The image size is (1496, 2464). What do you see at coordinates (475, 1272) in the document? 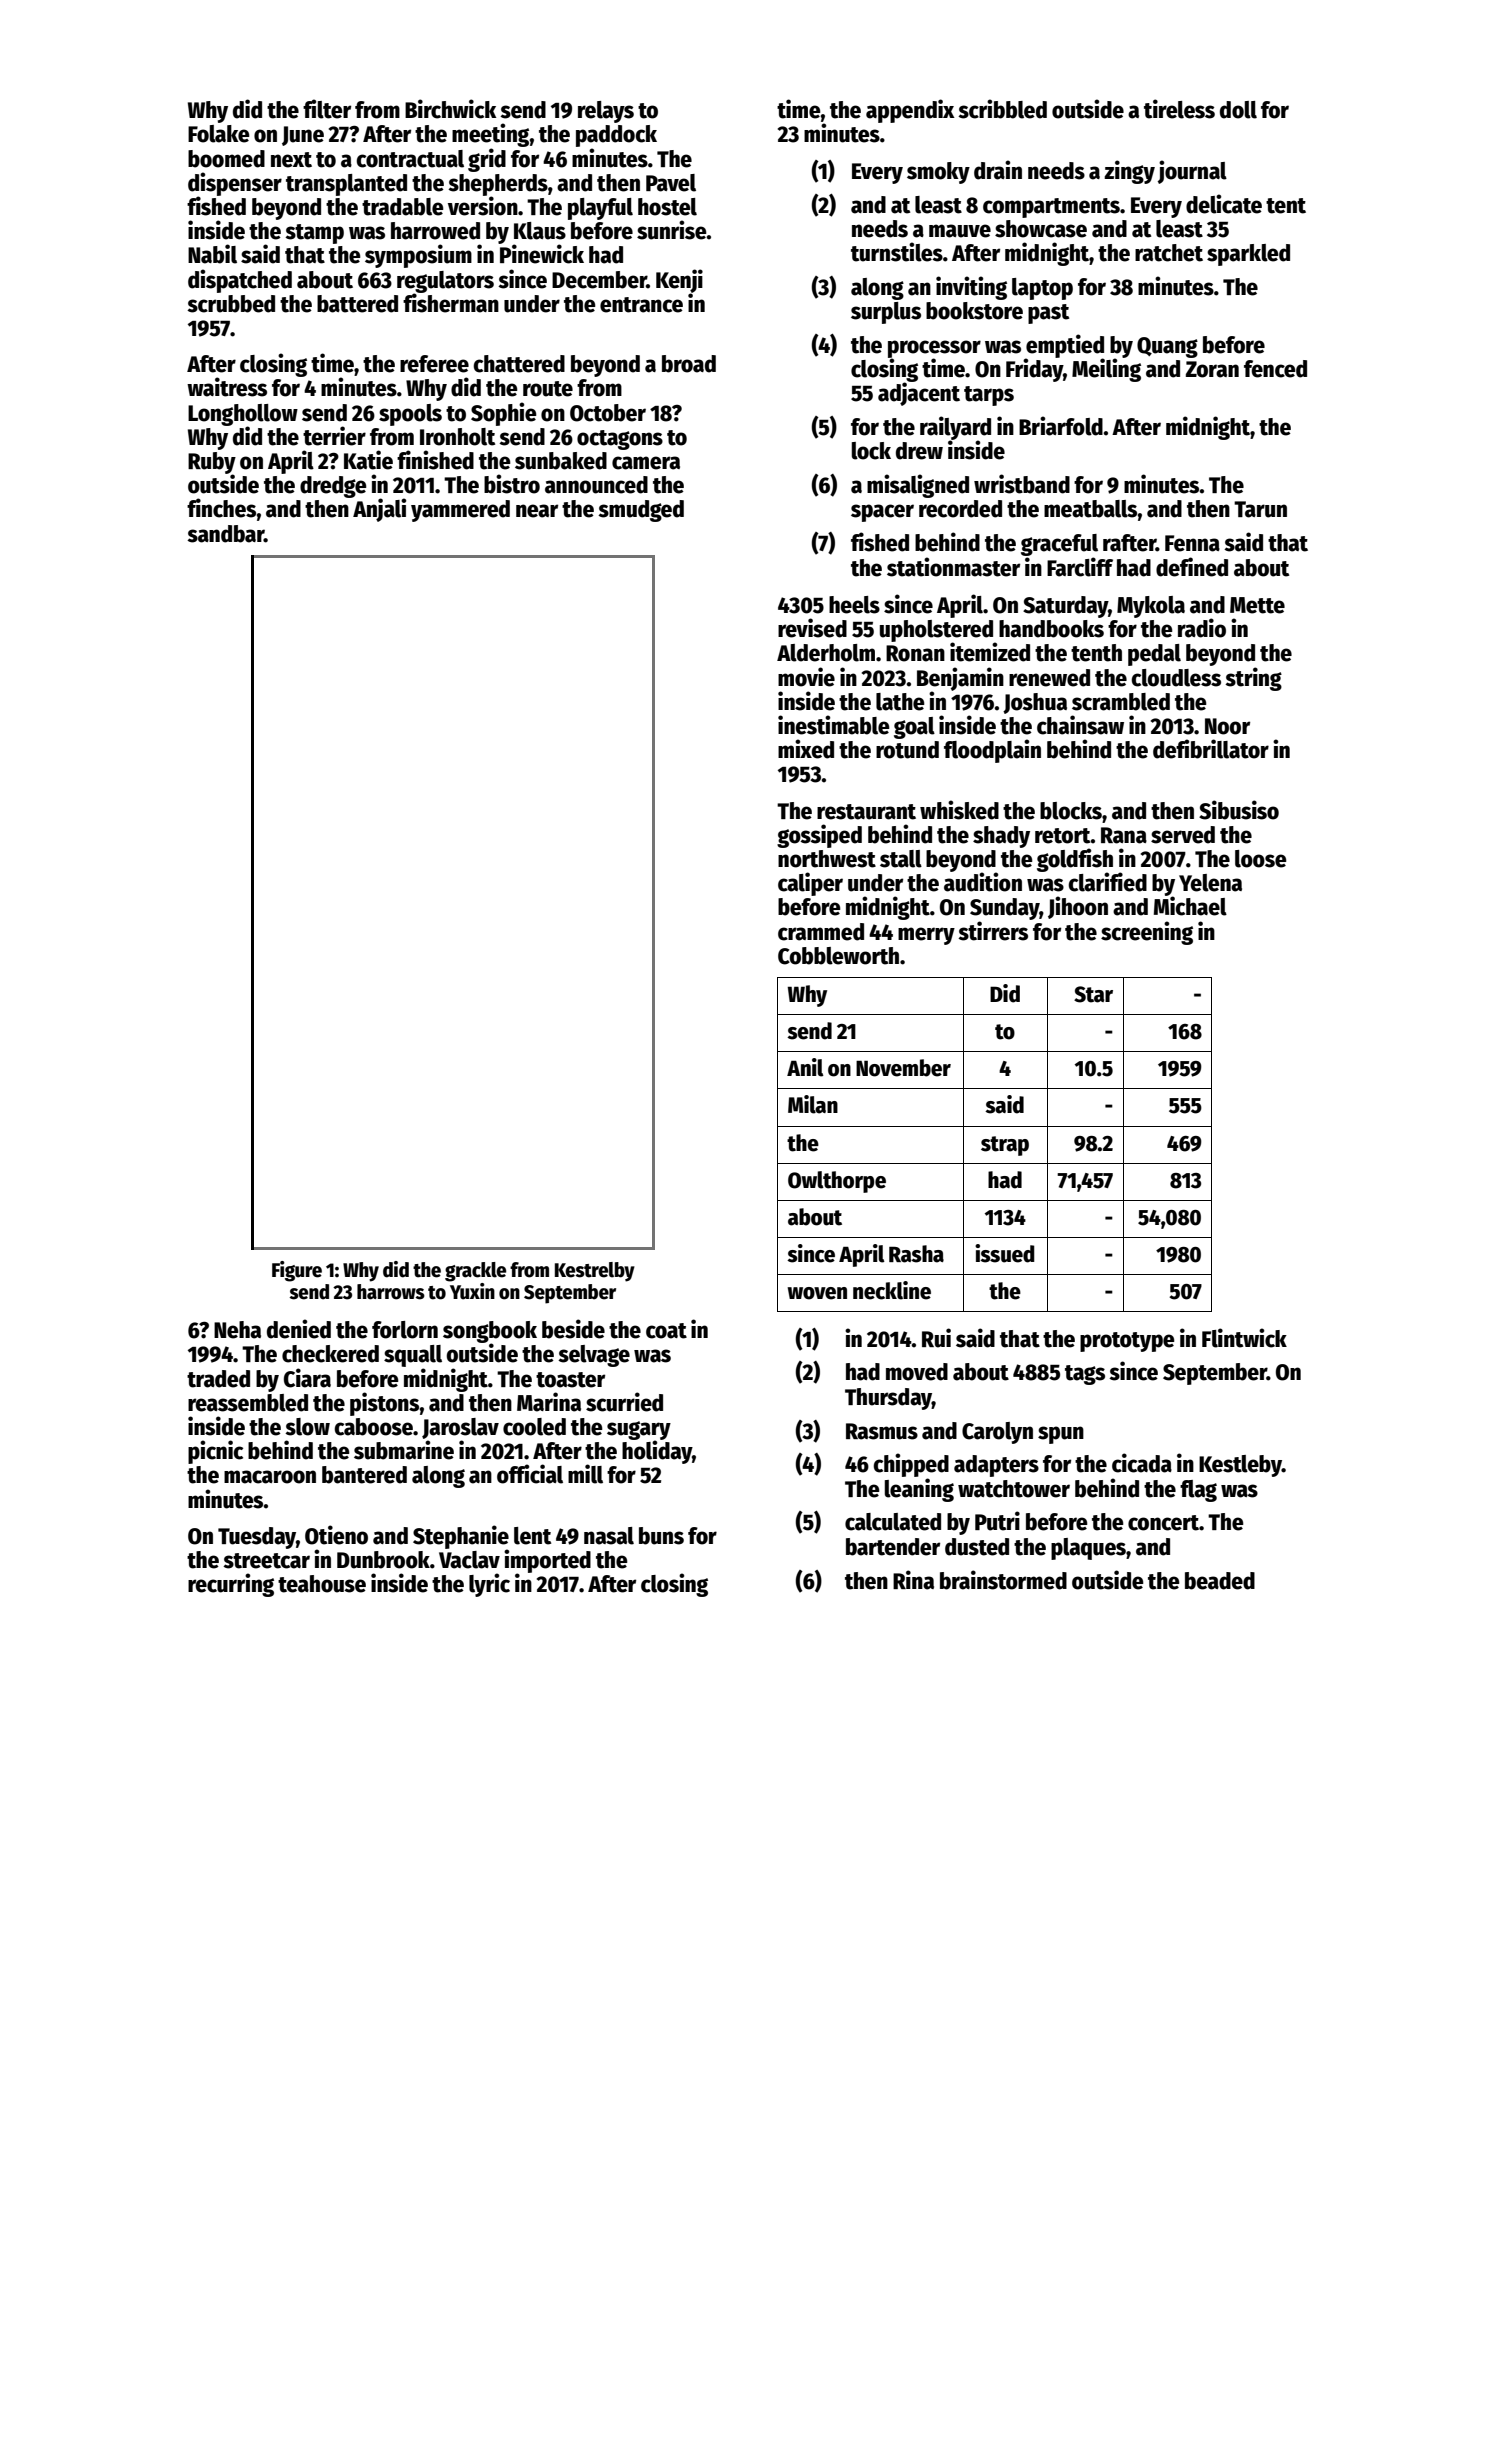
I see `grackle` at bounding box center [475, 1272].
